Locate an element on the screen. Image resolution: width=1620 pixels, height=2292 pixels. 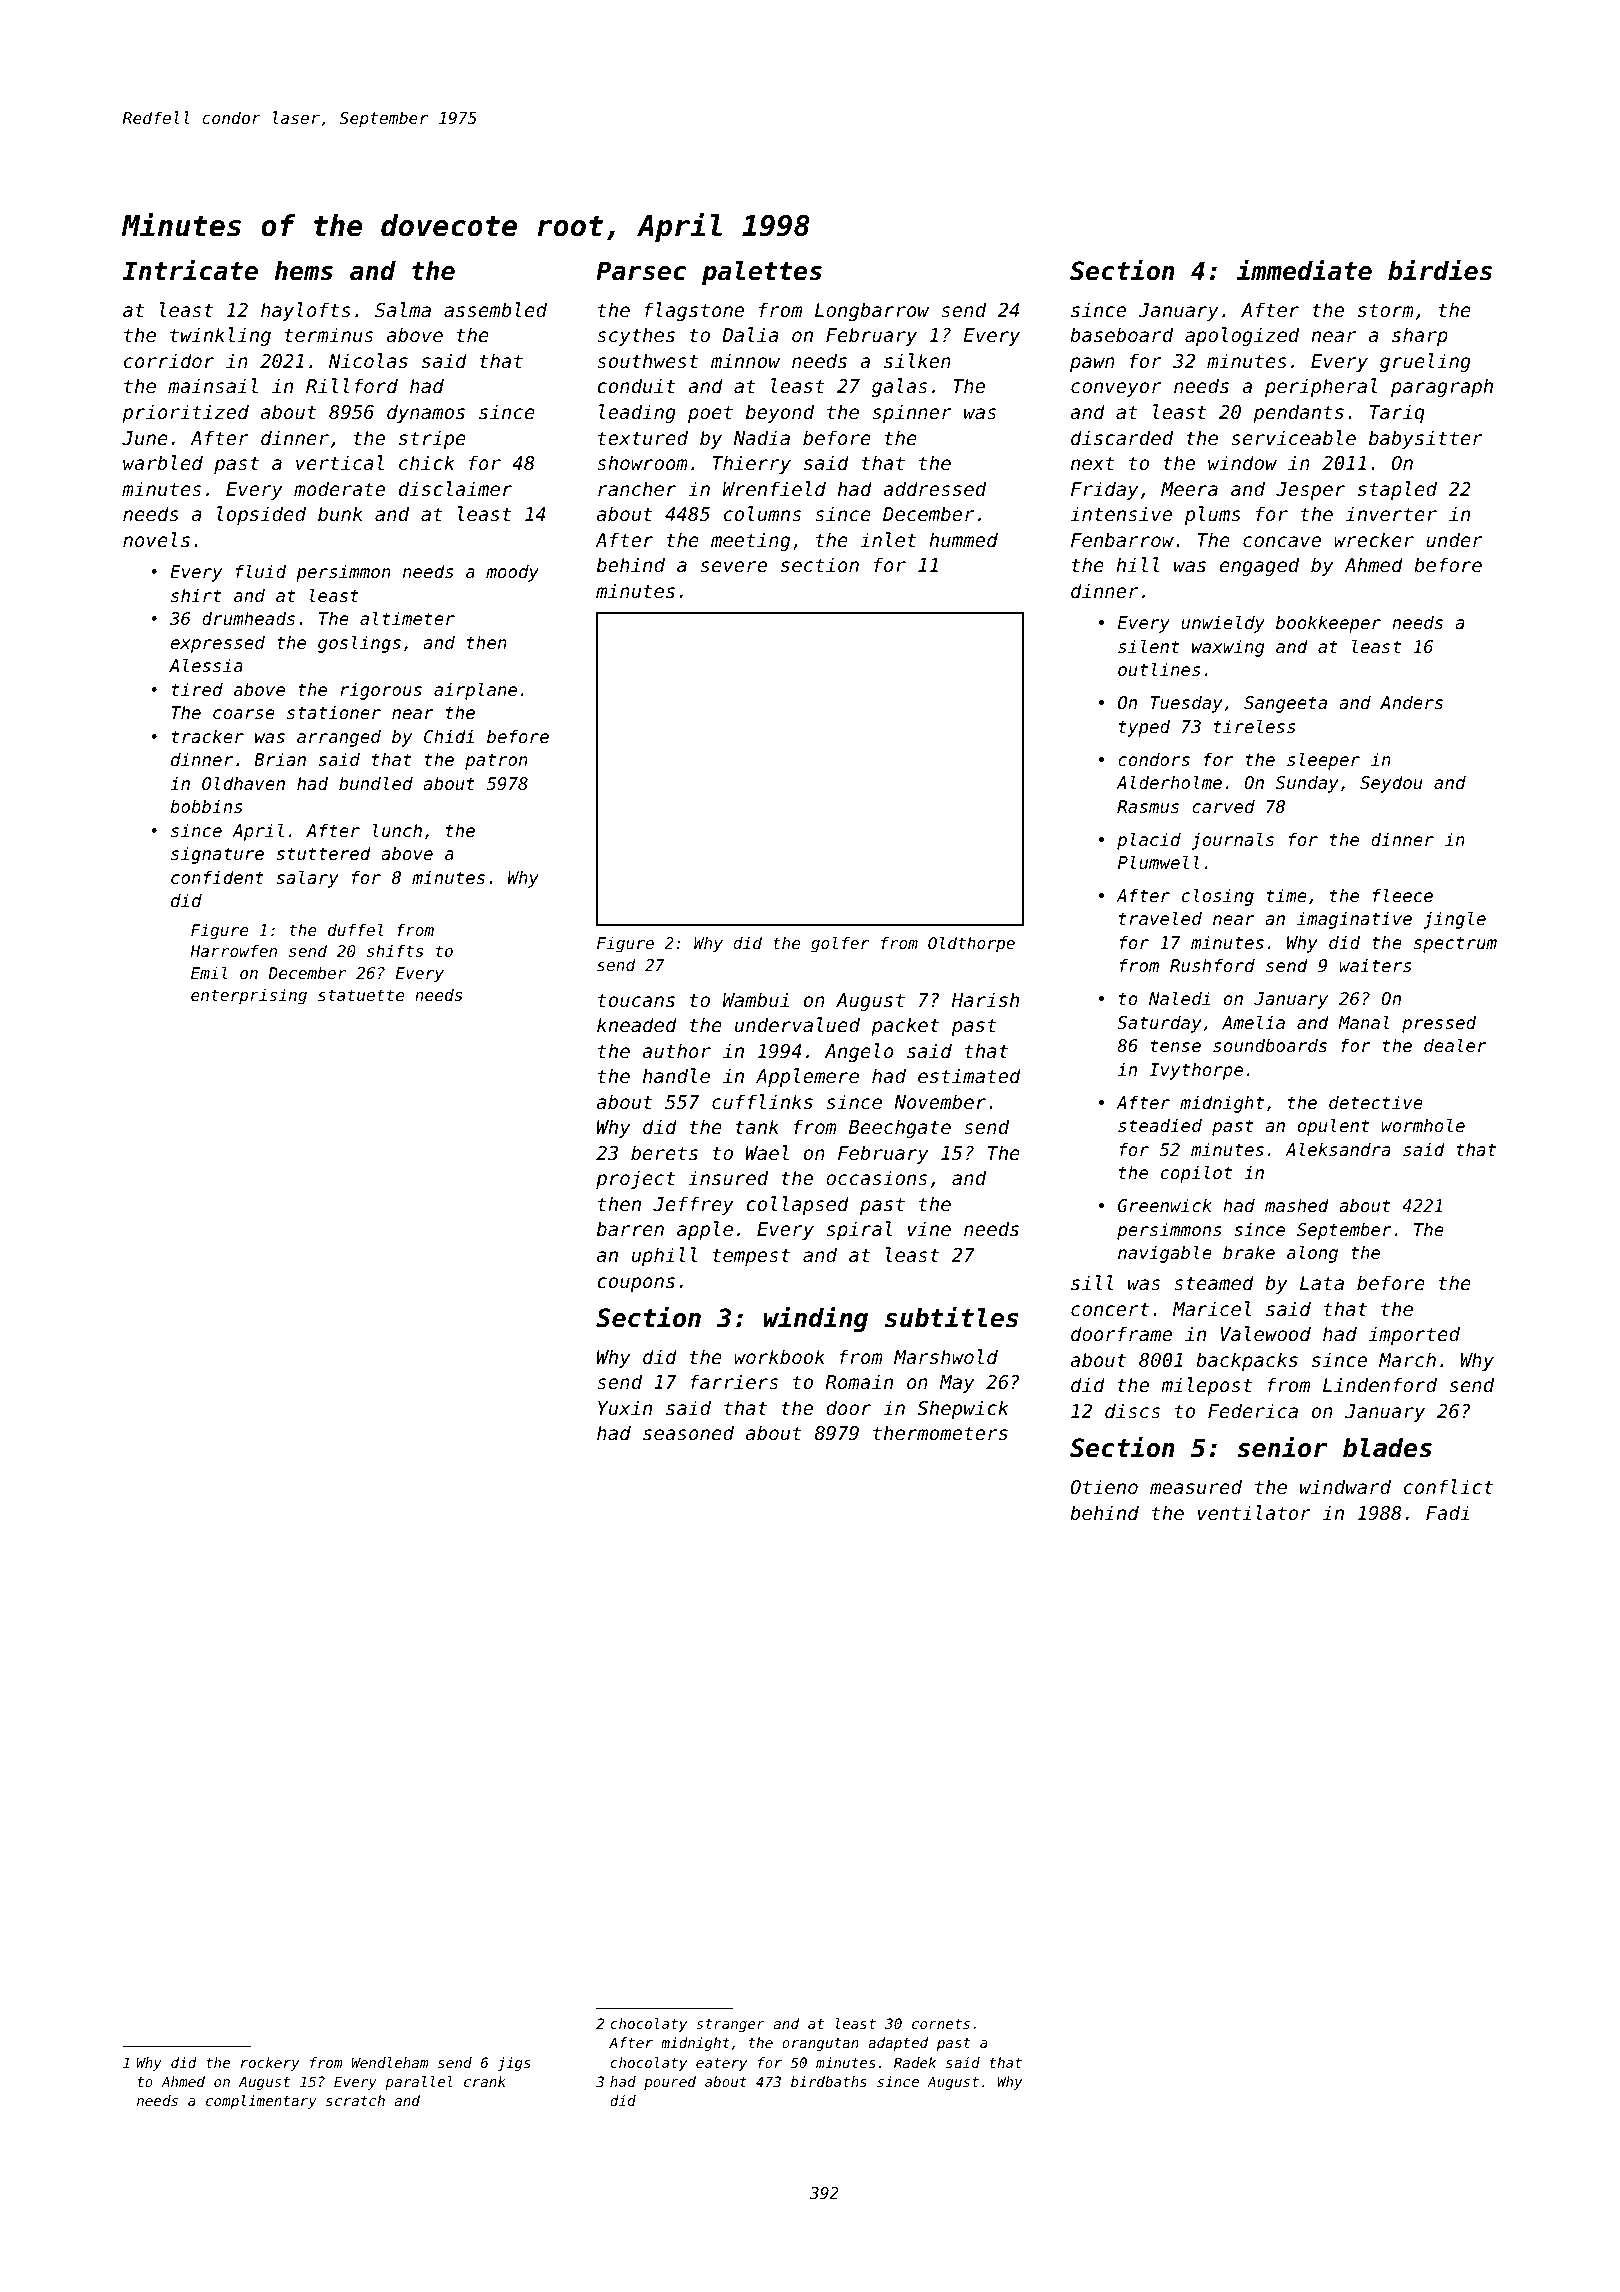
lunch is located at coordinates (397, 830).
